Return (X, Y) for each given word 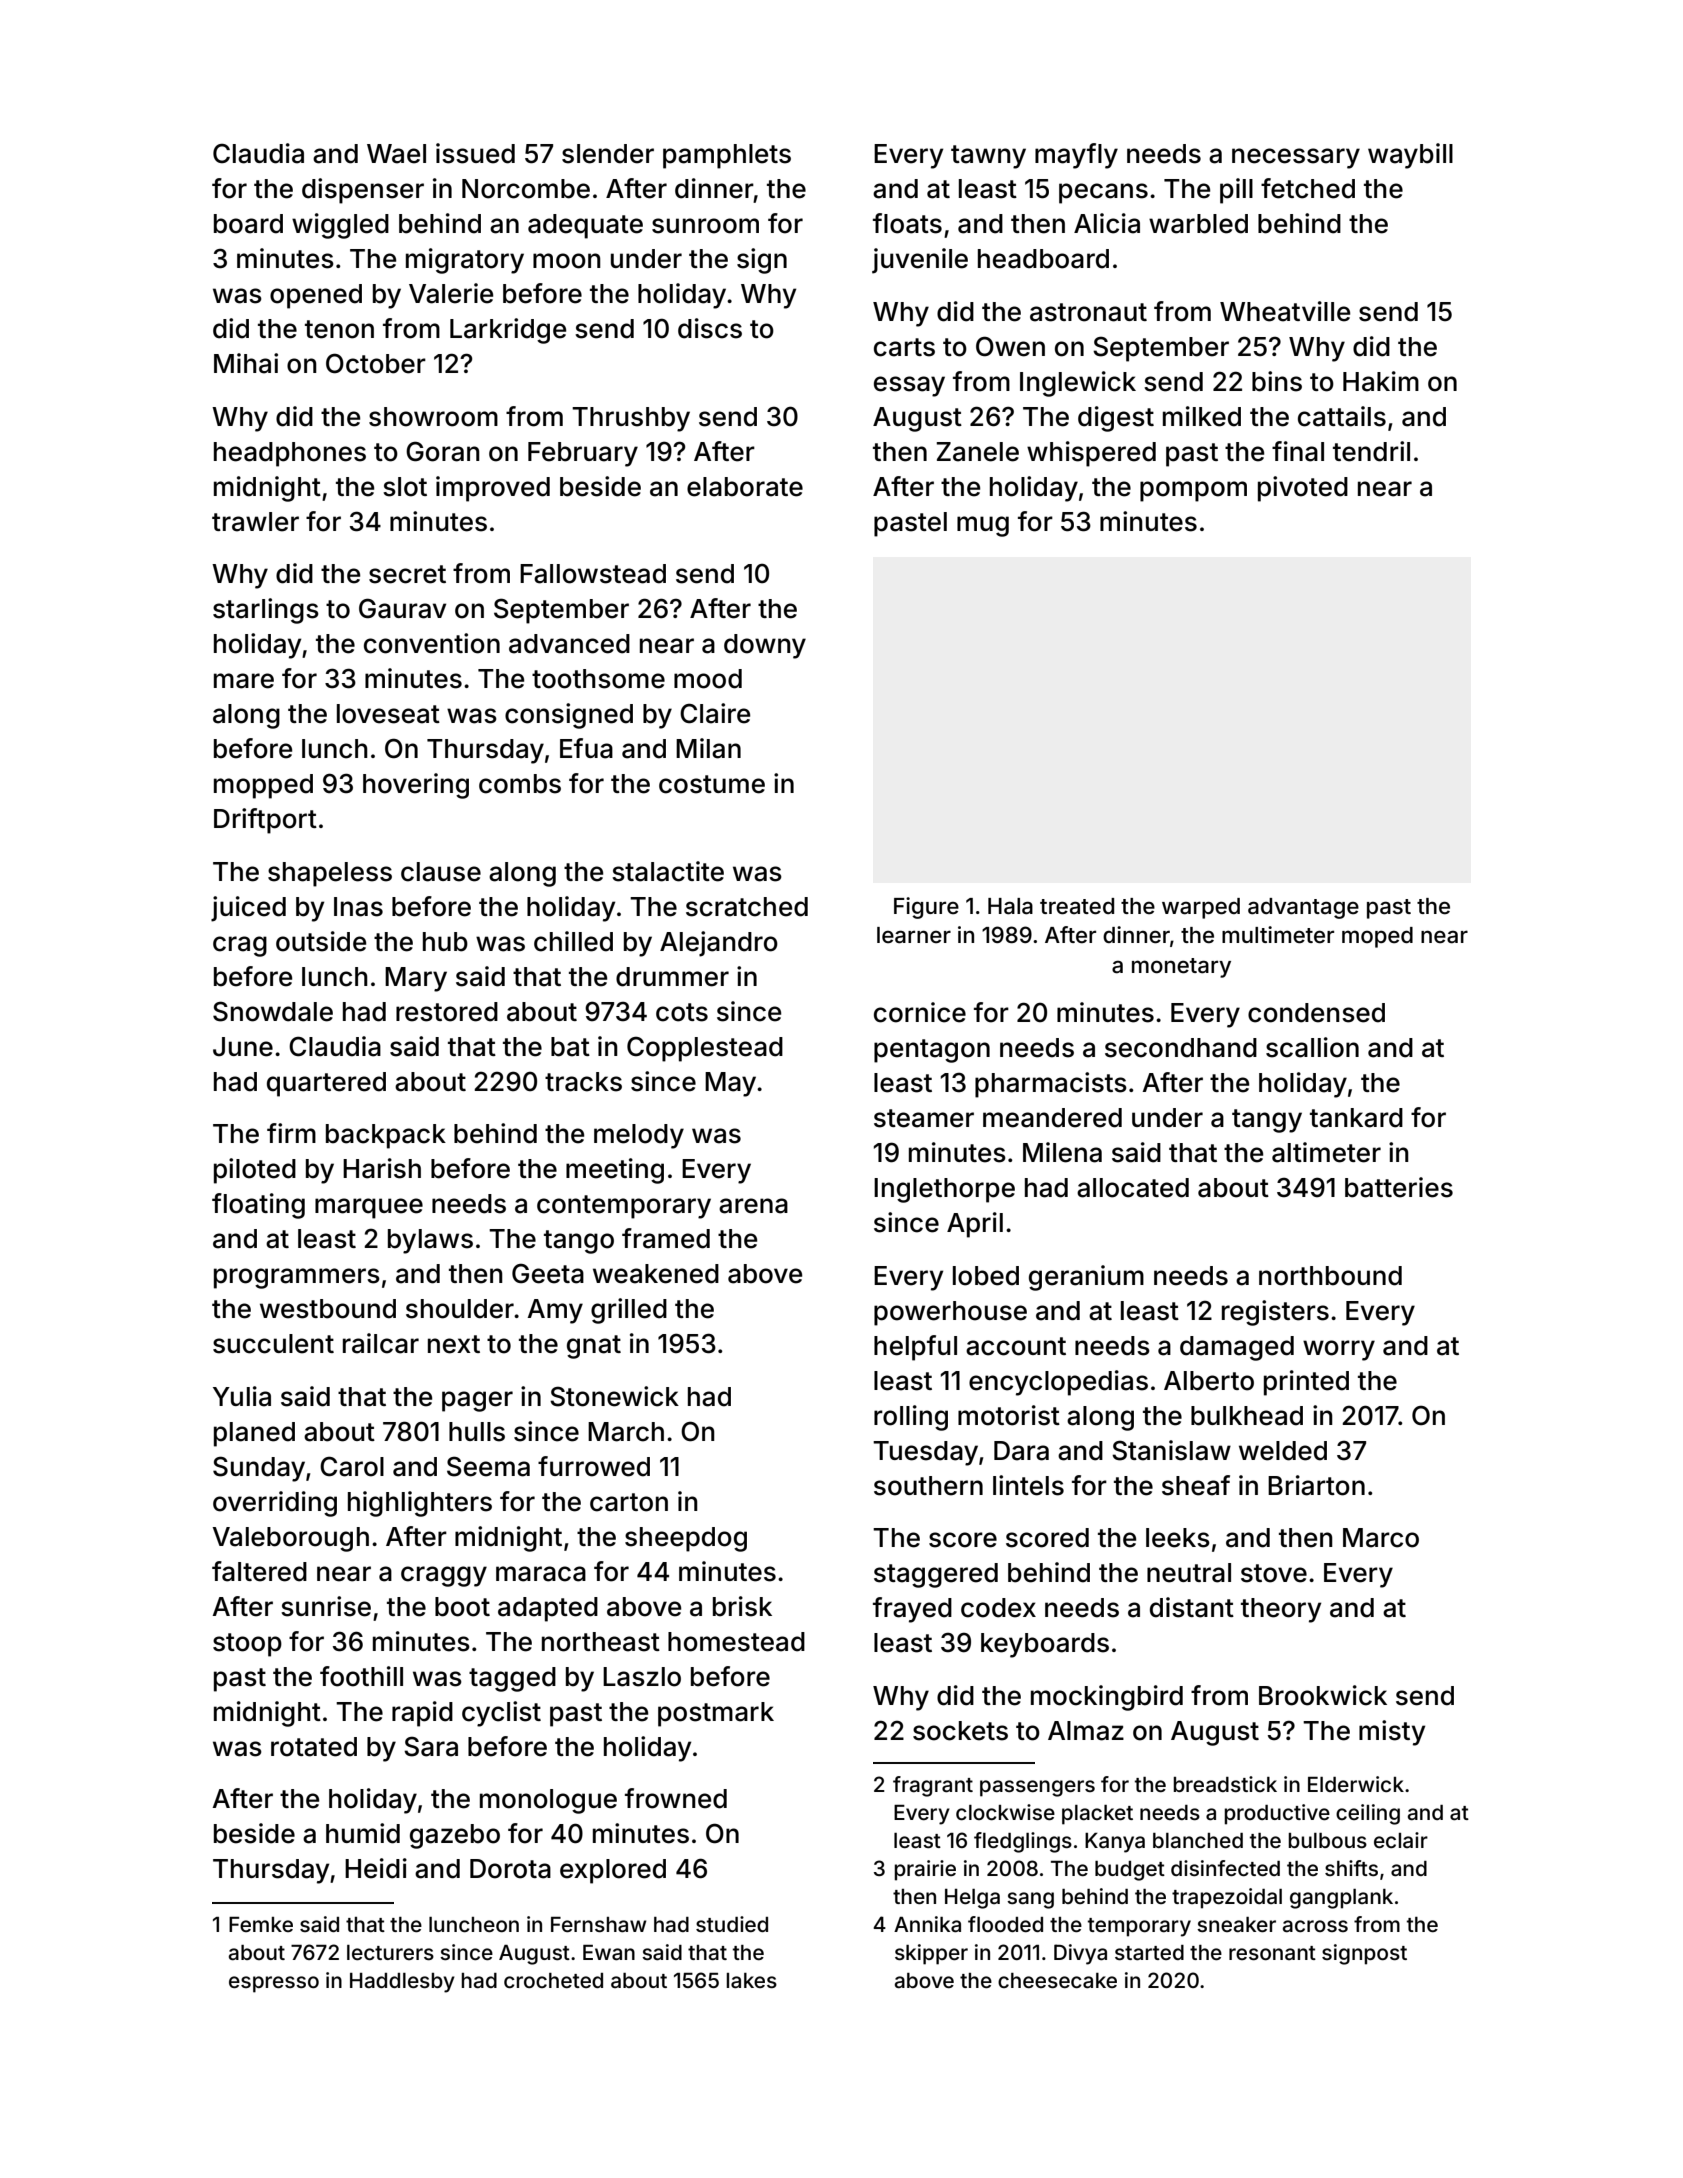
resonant (1272, 1953)
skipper (931, 1954)
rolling (911, 1418)
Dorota (510, 1869)
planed (254, 1434)
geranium (1086, 1278)
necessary (1296, 158)
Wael (396, 154)
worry (1339, 1350)
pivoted (1303, 489)
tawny (988, 157)
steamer (924, 1118)
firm (291, 1133)
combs (520, 784)
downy (765, 646)
